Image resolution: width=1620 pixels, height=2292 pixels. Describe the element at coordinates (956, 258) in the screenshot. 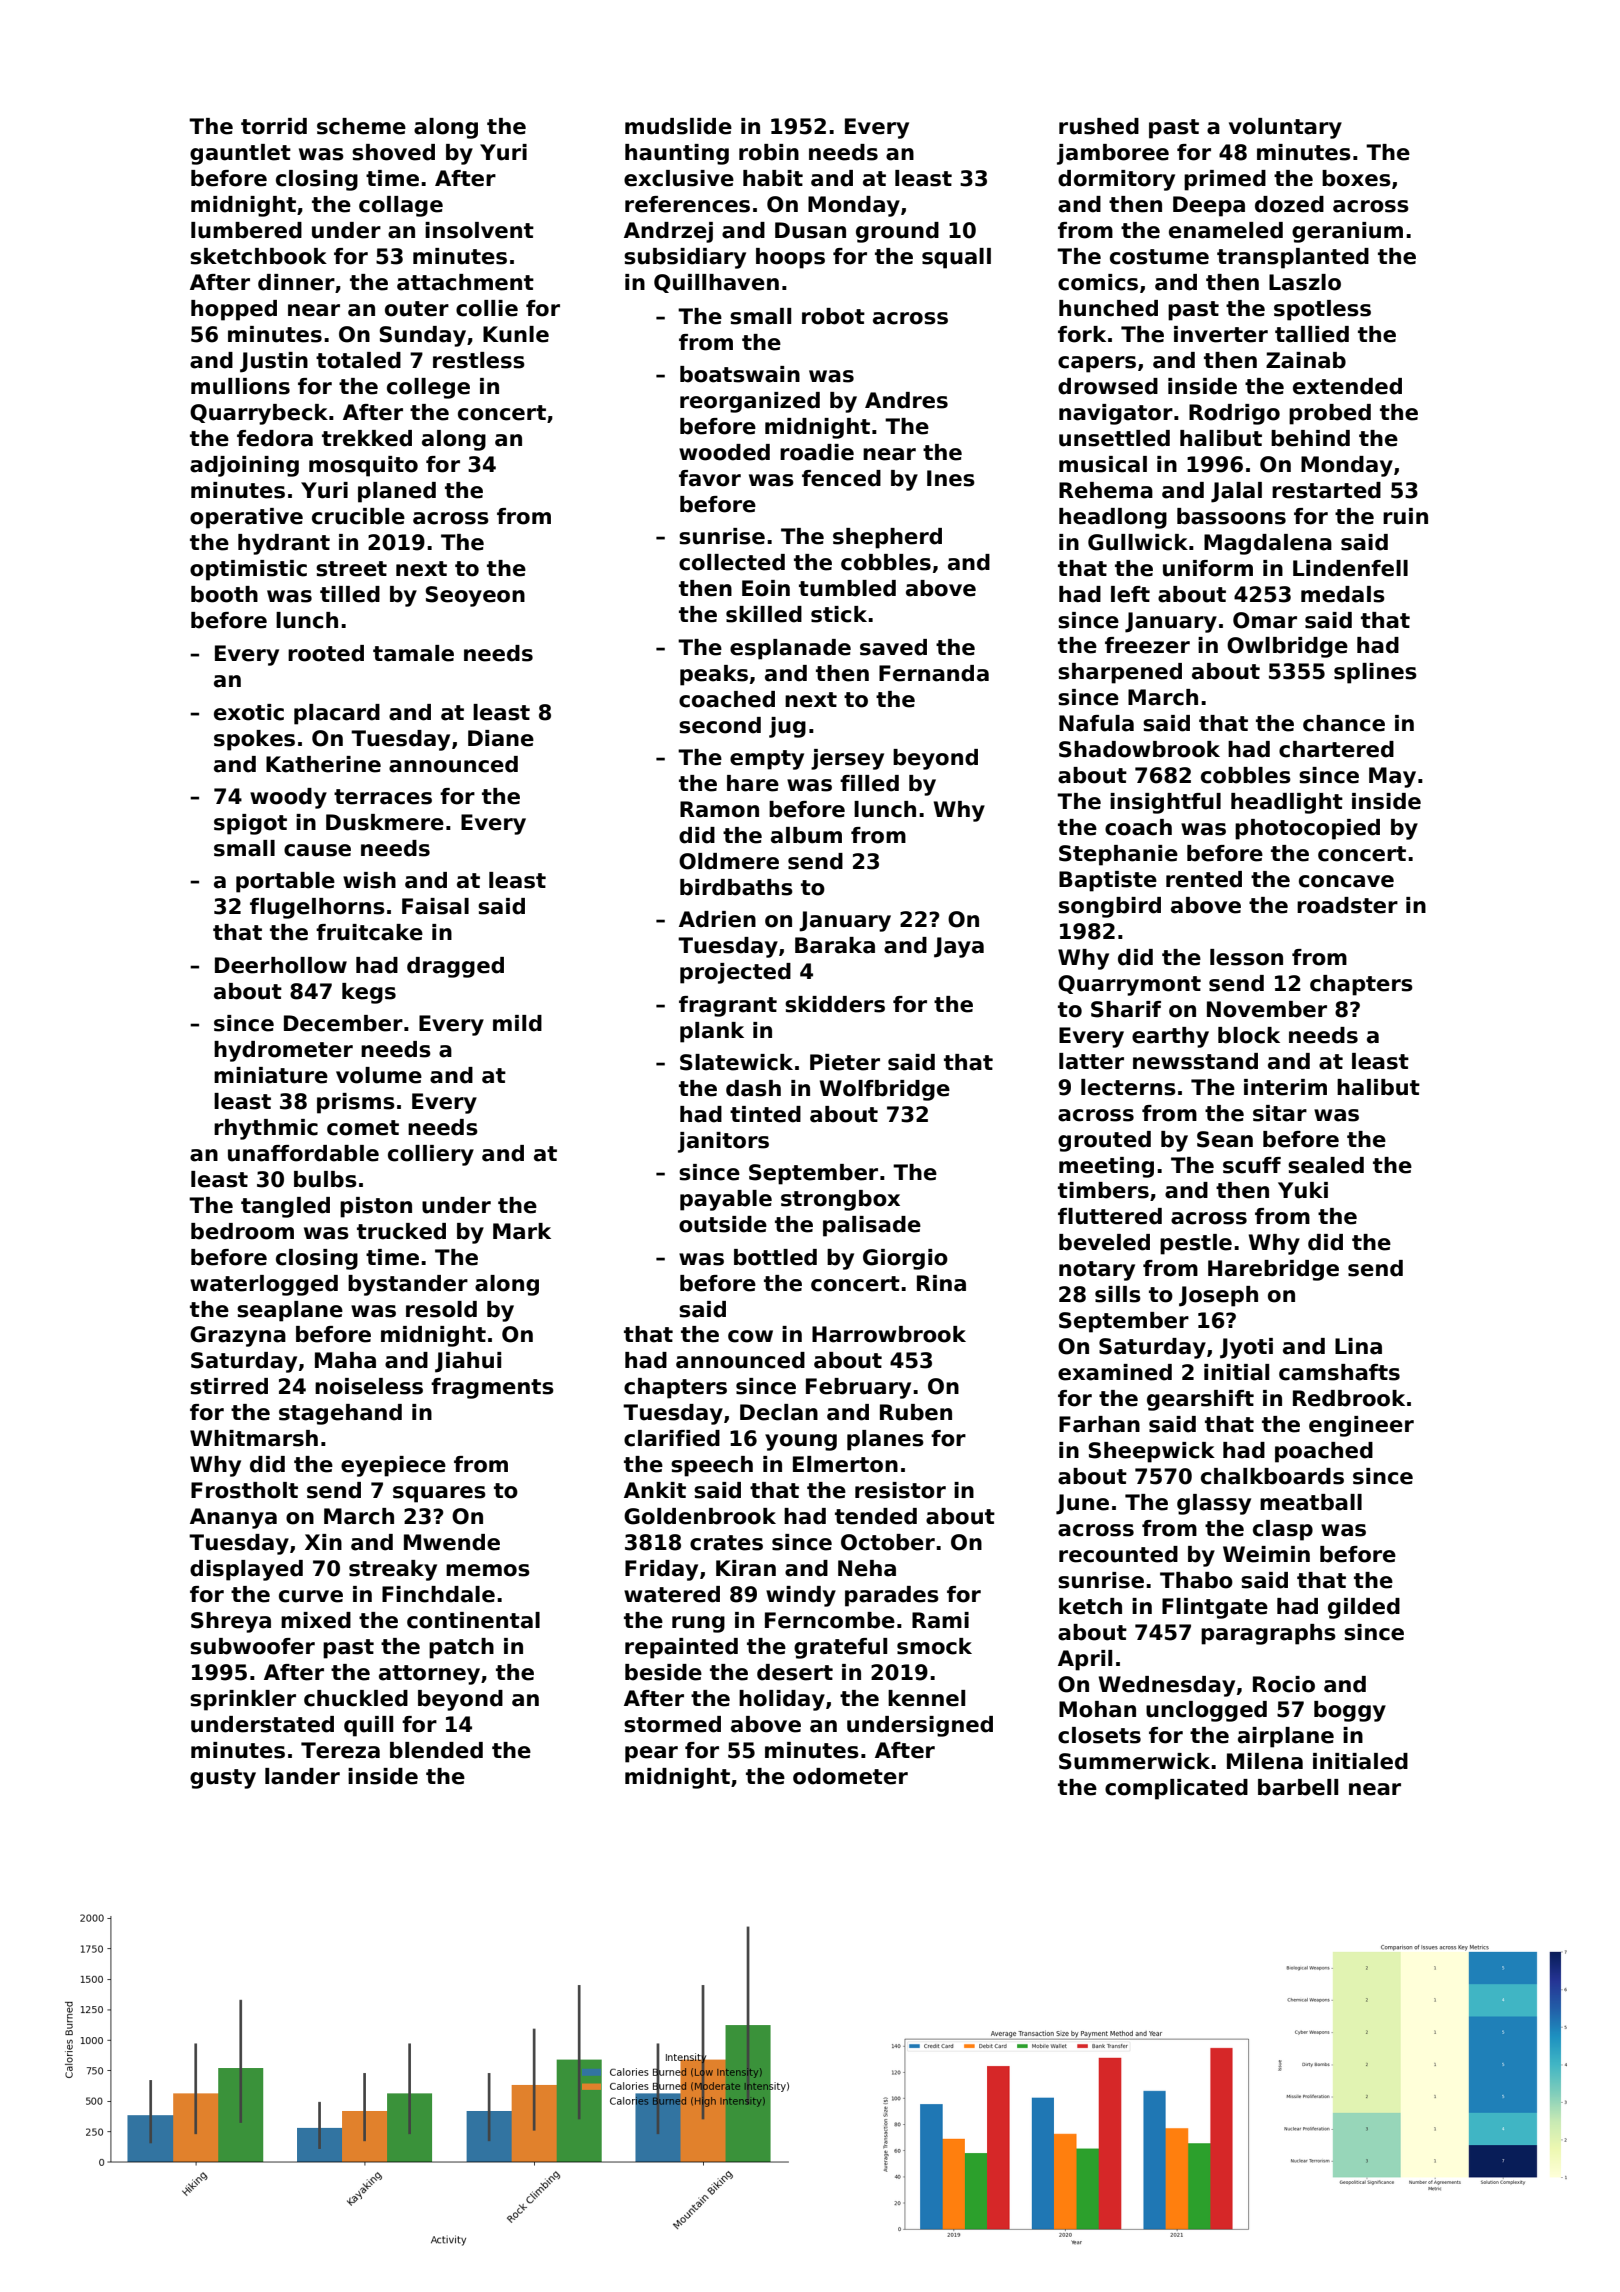

I see `squall` at that location.
